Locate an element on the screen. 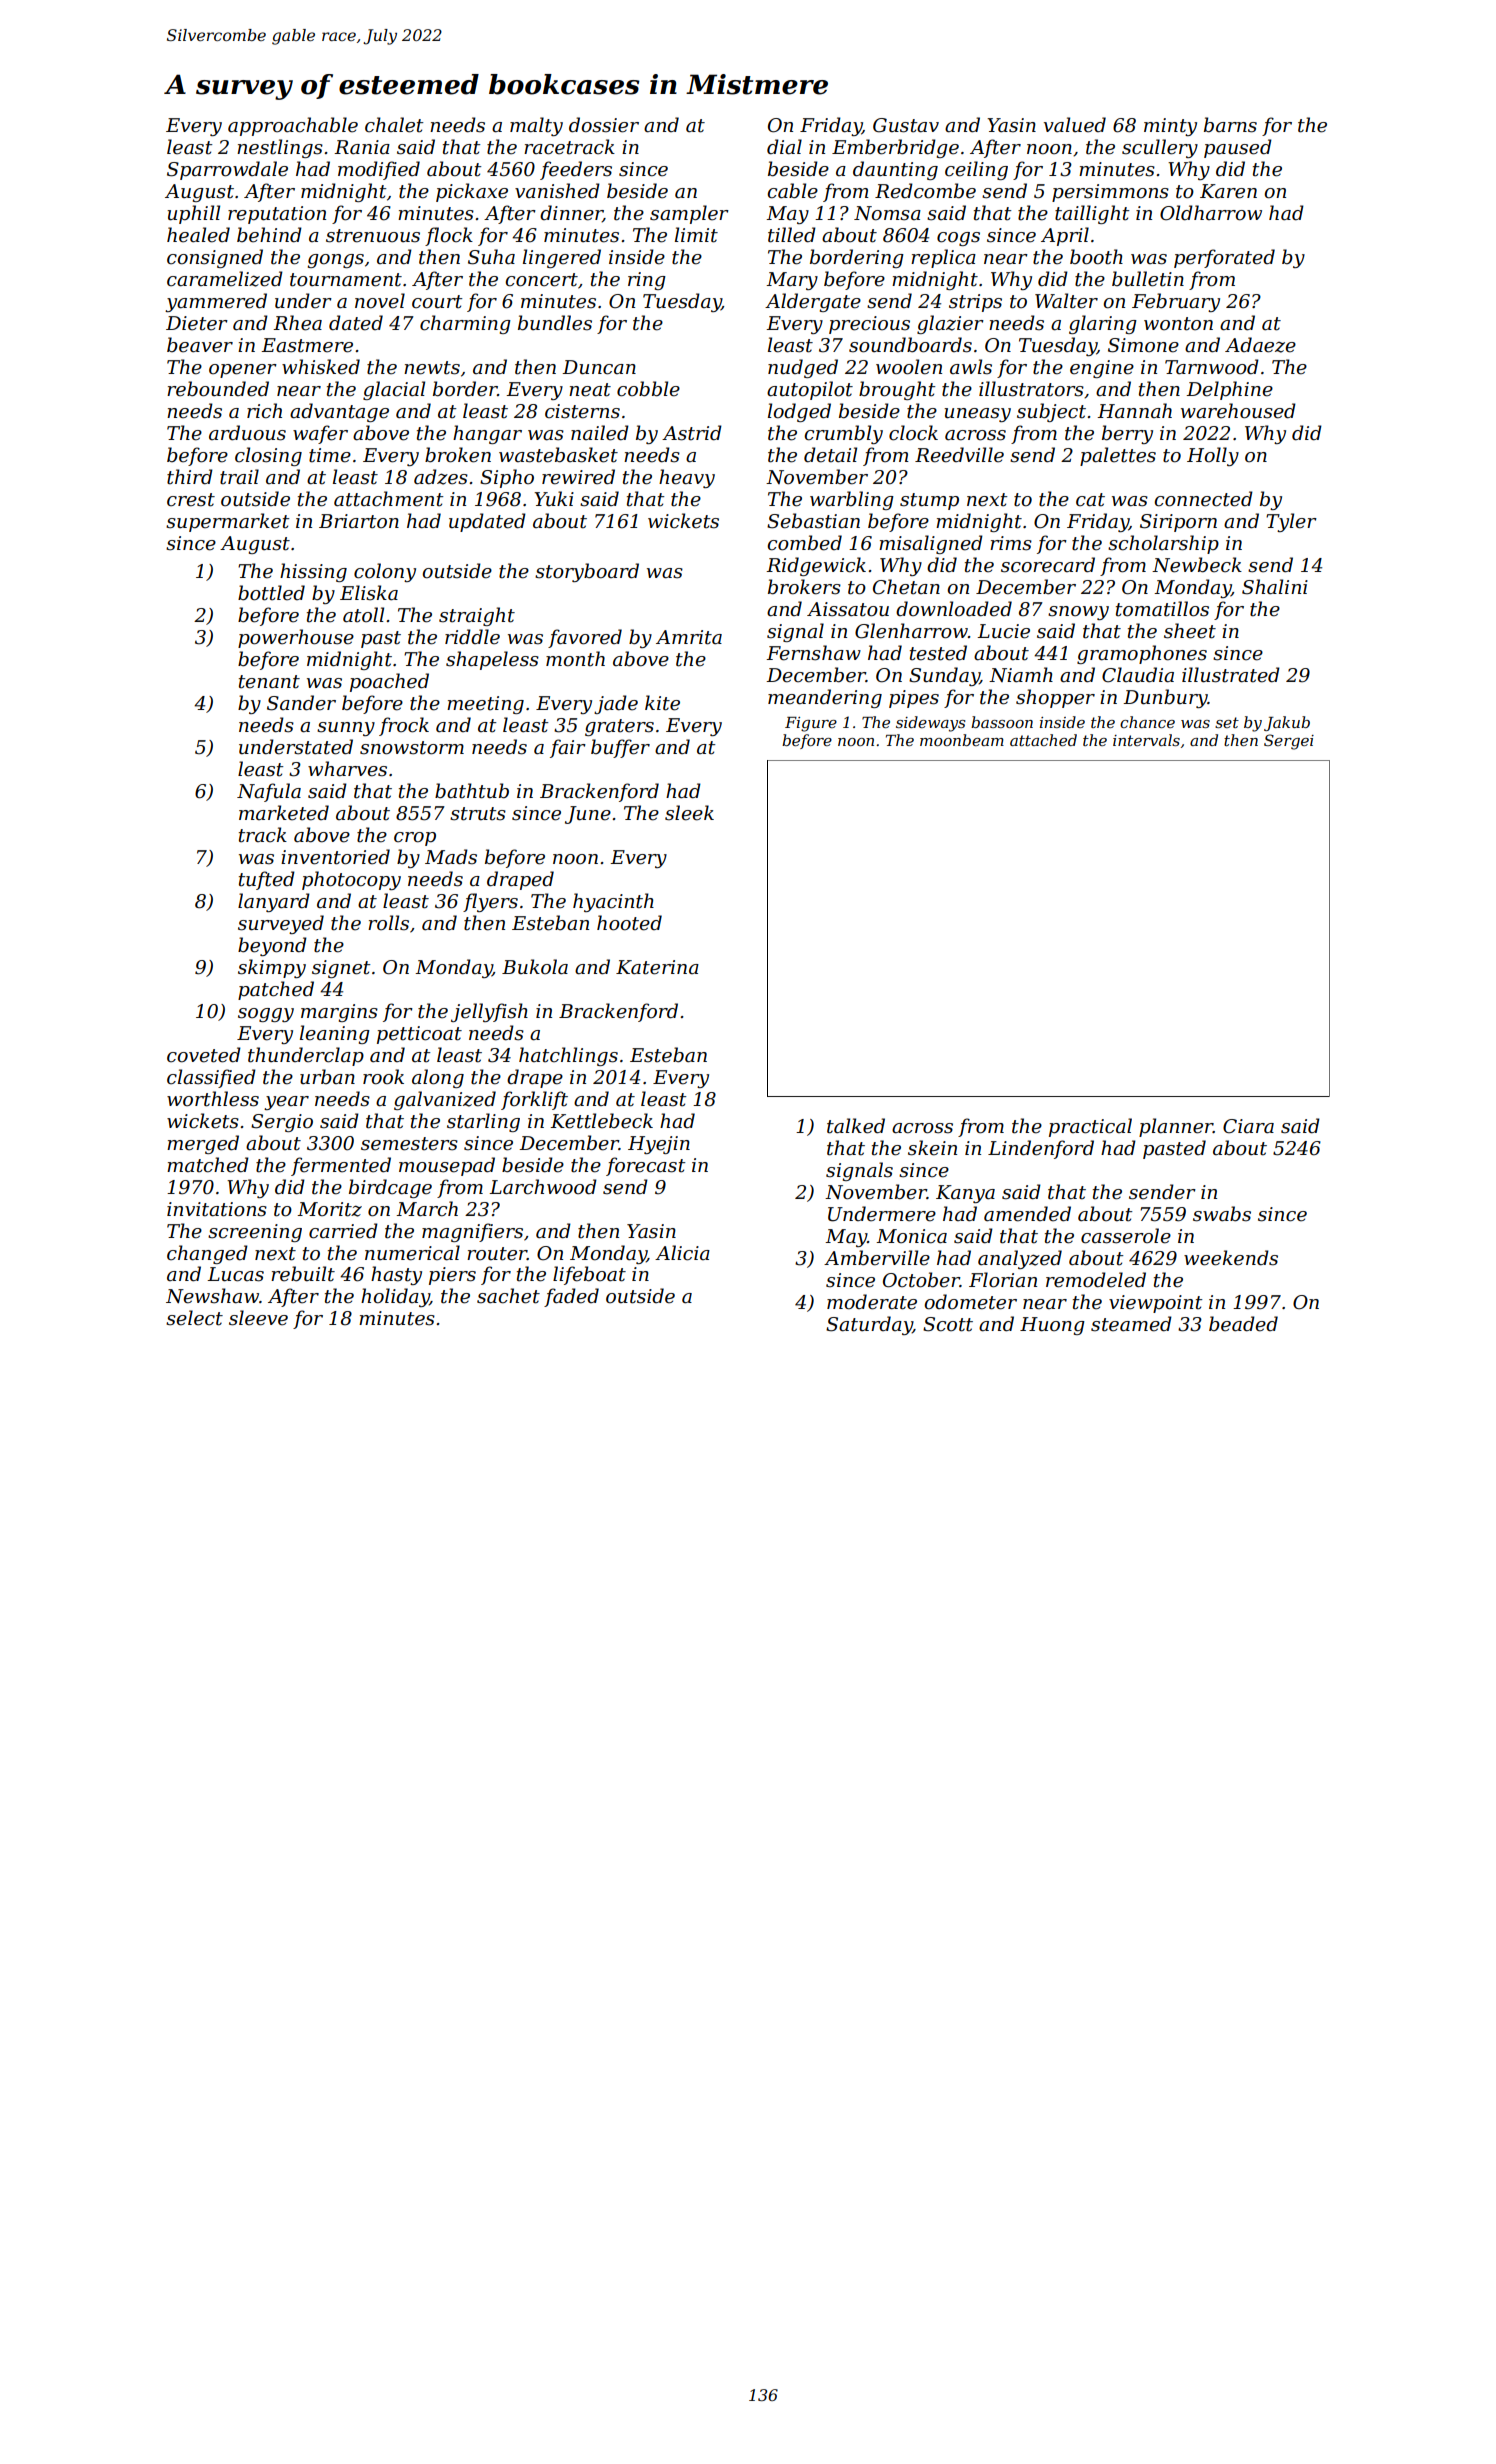 This screenshot has width=1496, height=2464. bottled is located at coordinates (271, 593).
